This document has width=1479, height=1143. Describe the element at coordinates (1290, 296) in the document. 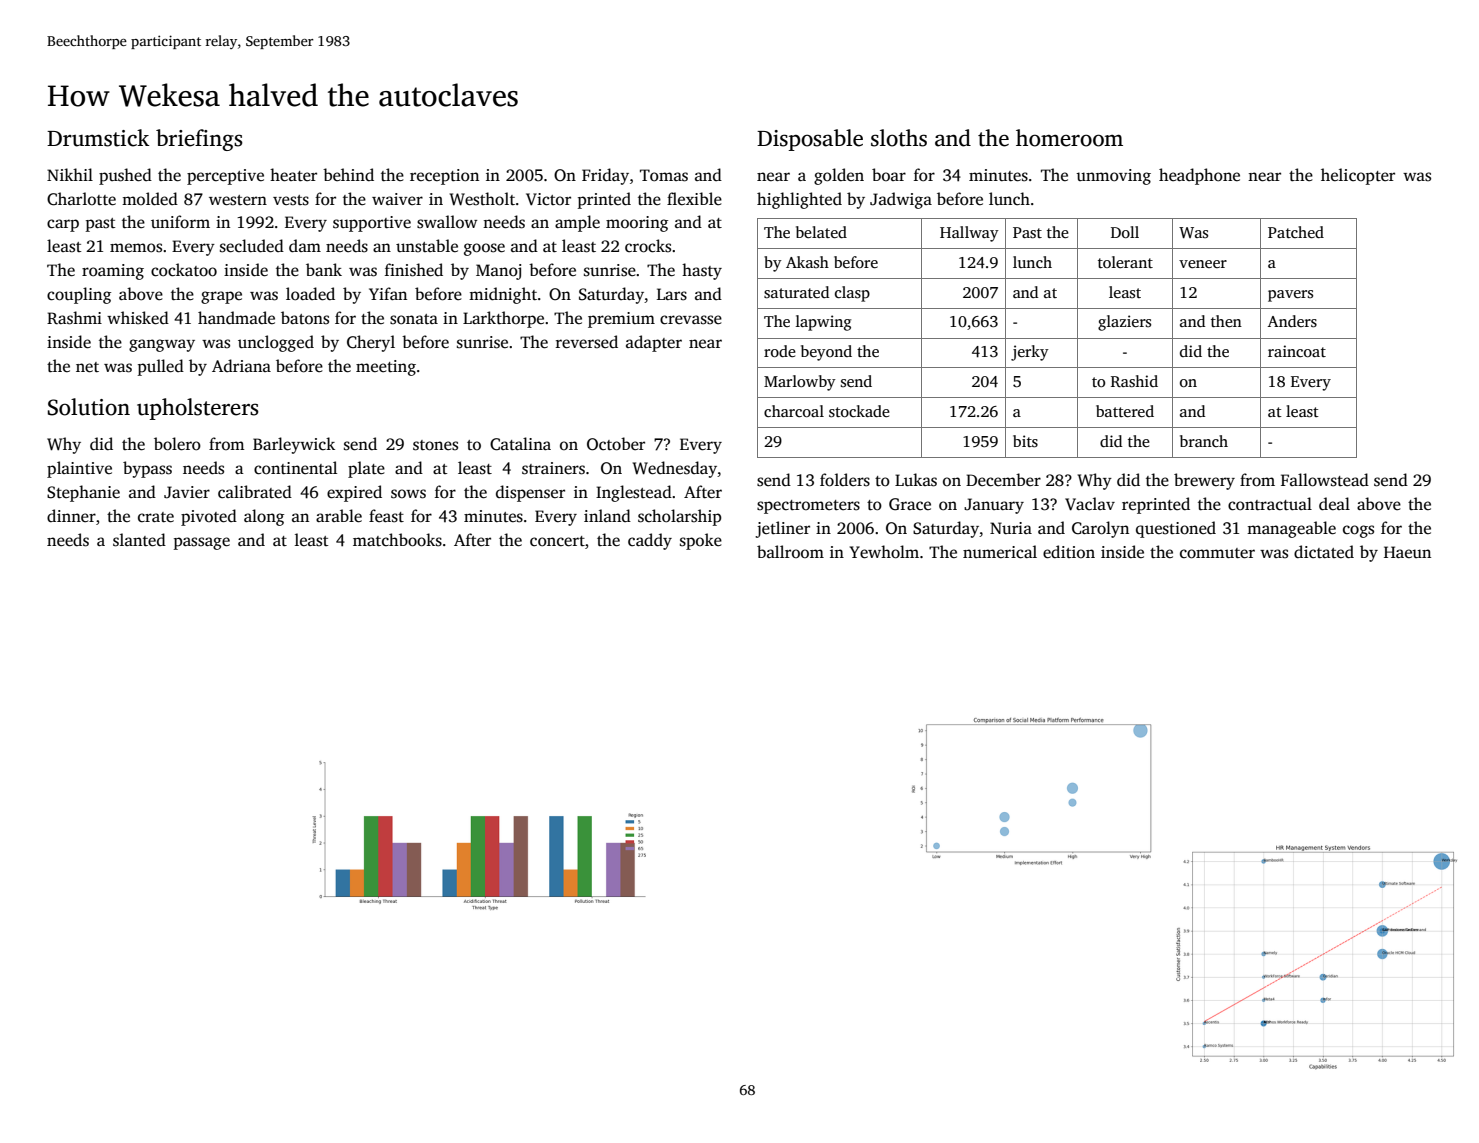

I see `pavers` at that location.
